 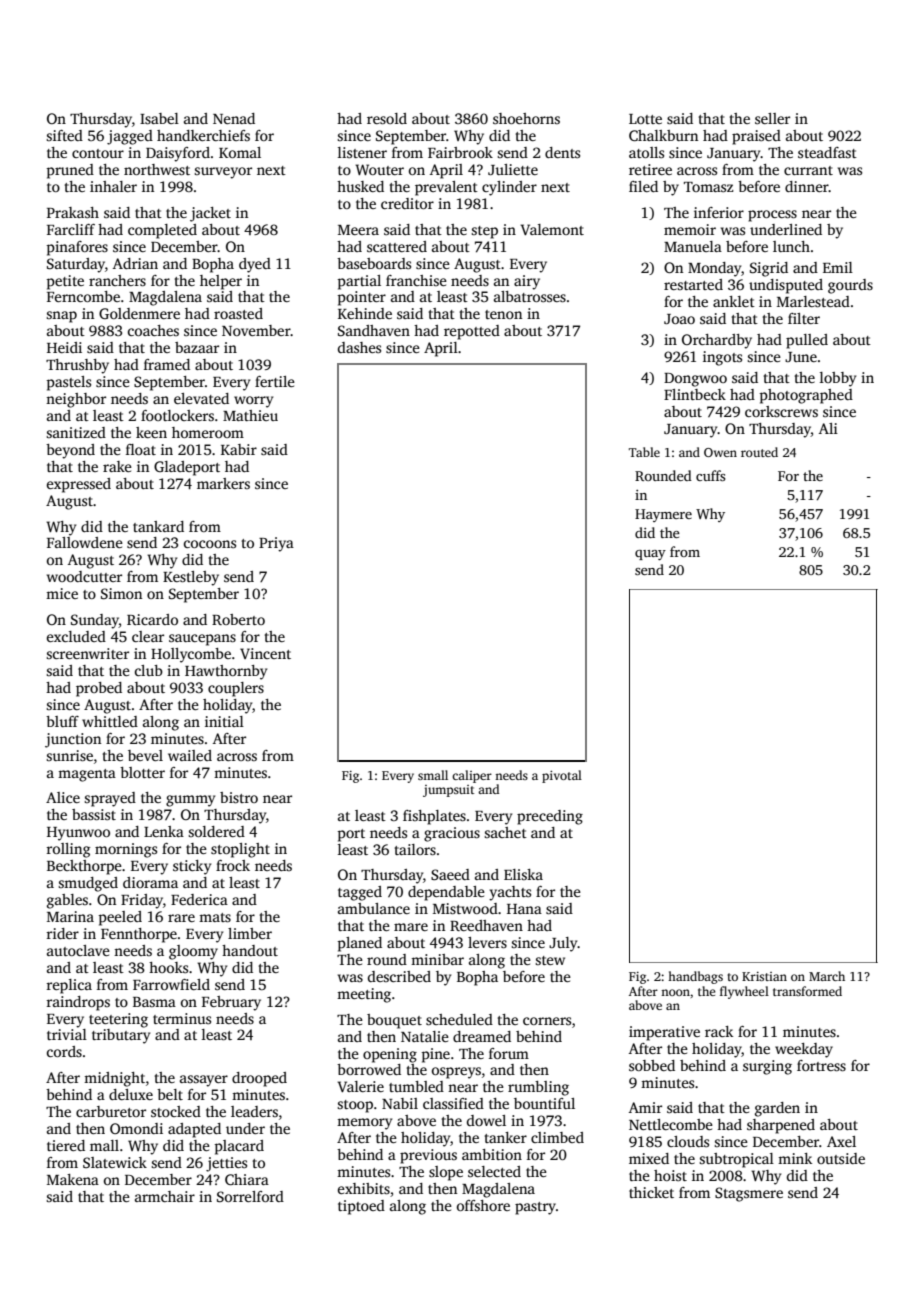 I want to click on bazaar, so click(x=197, y=347).
